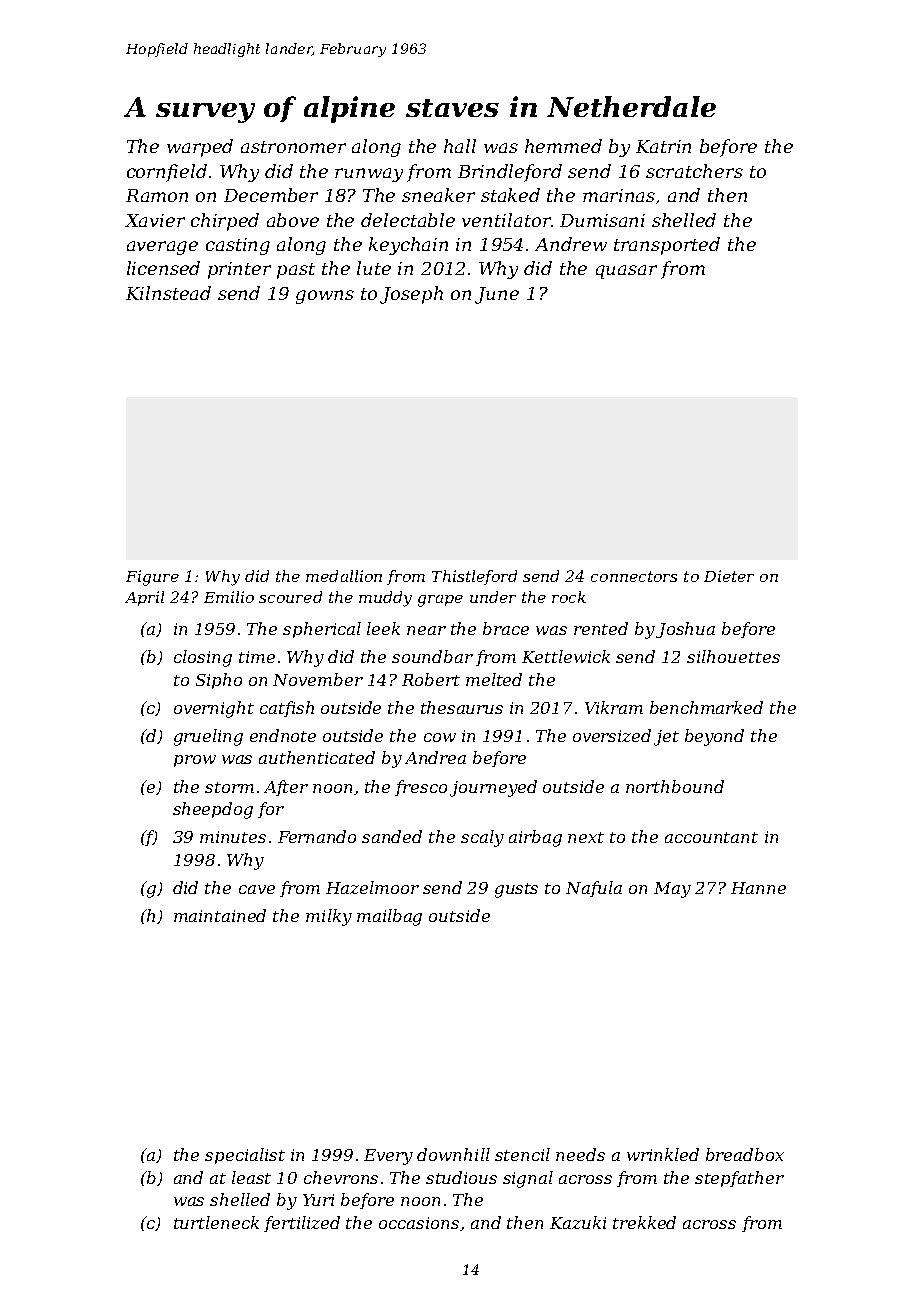 The height and width of the screenshot is (1314, 924). Describe the element at coordinates (293, 147) in the screenshot. I see `astronomer` at that location.
